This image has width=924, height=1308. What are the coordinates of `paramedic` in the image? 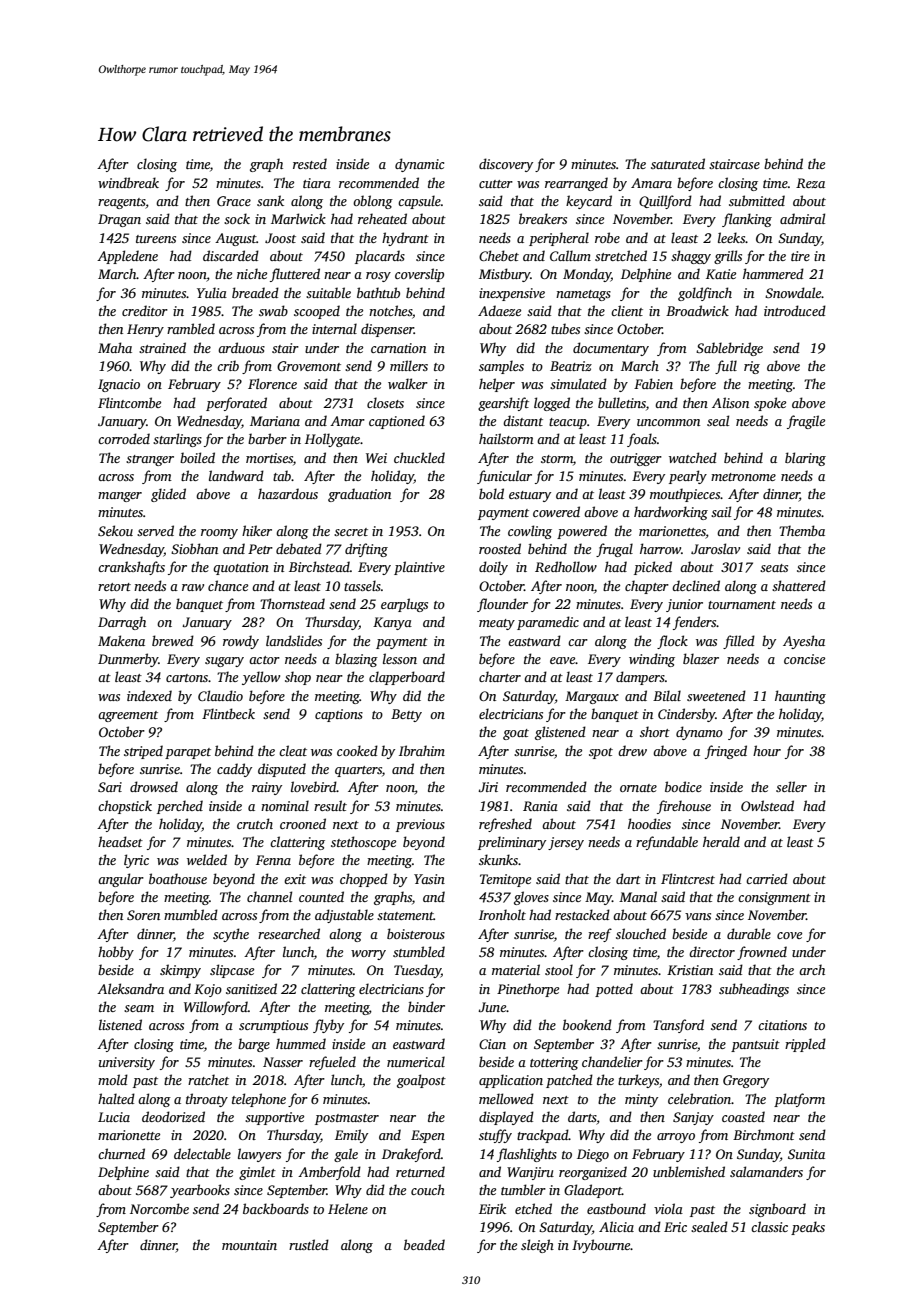 It's located at (548, 623).
